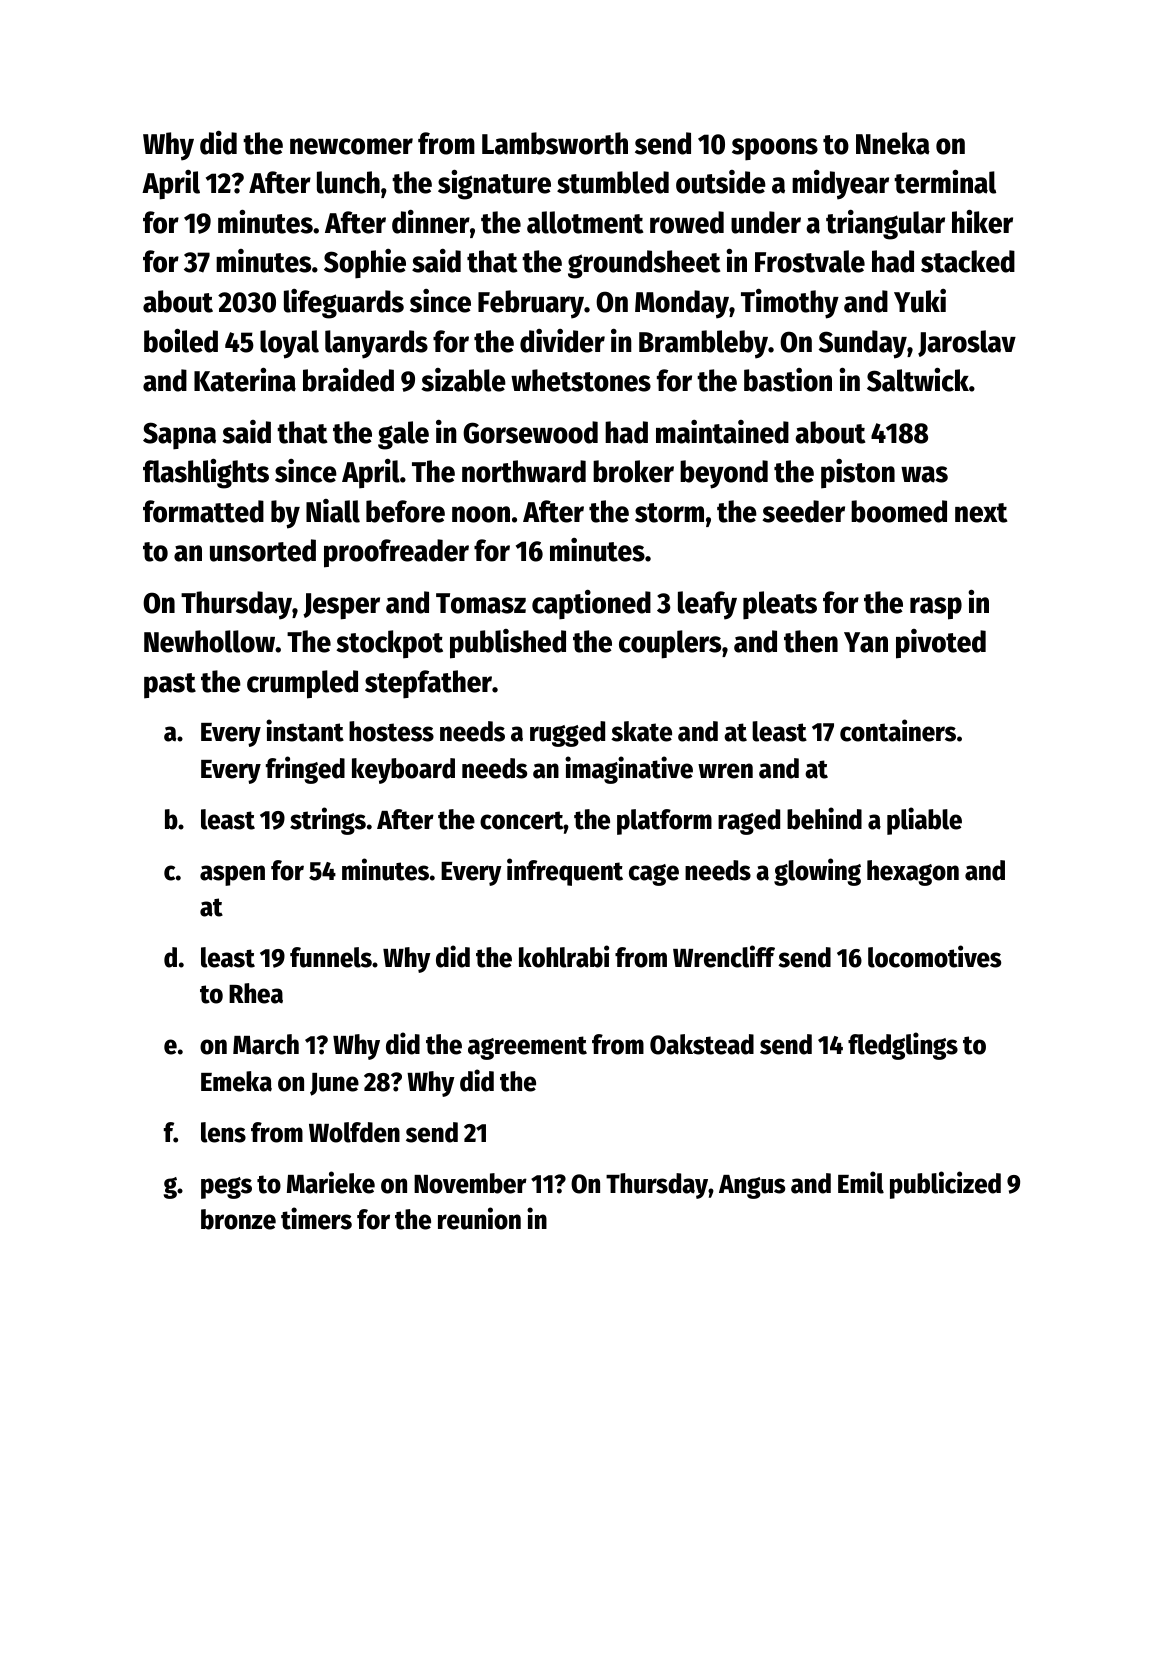 This image has width=1165, height=1654. I want to click on newcomer, so click(351, 146).
